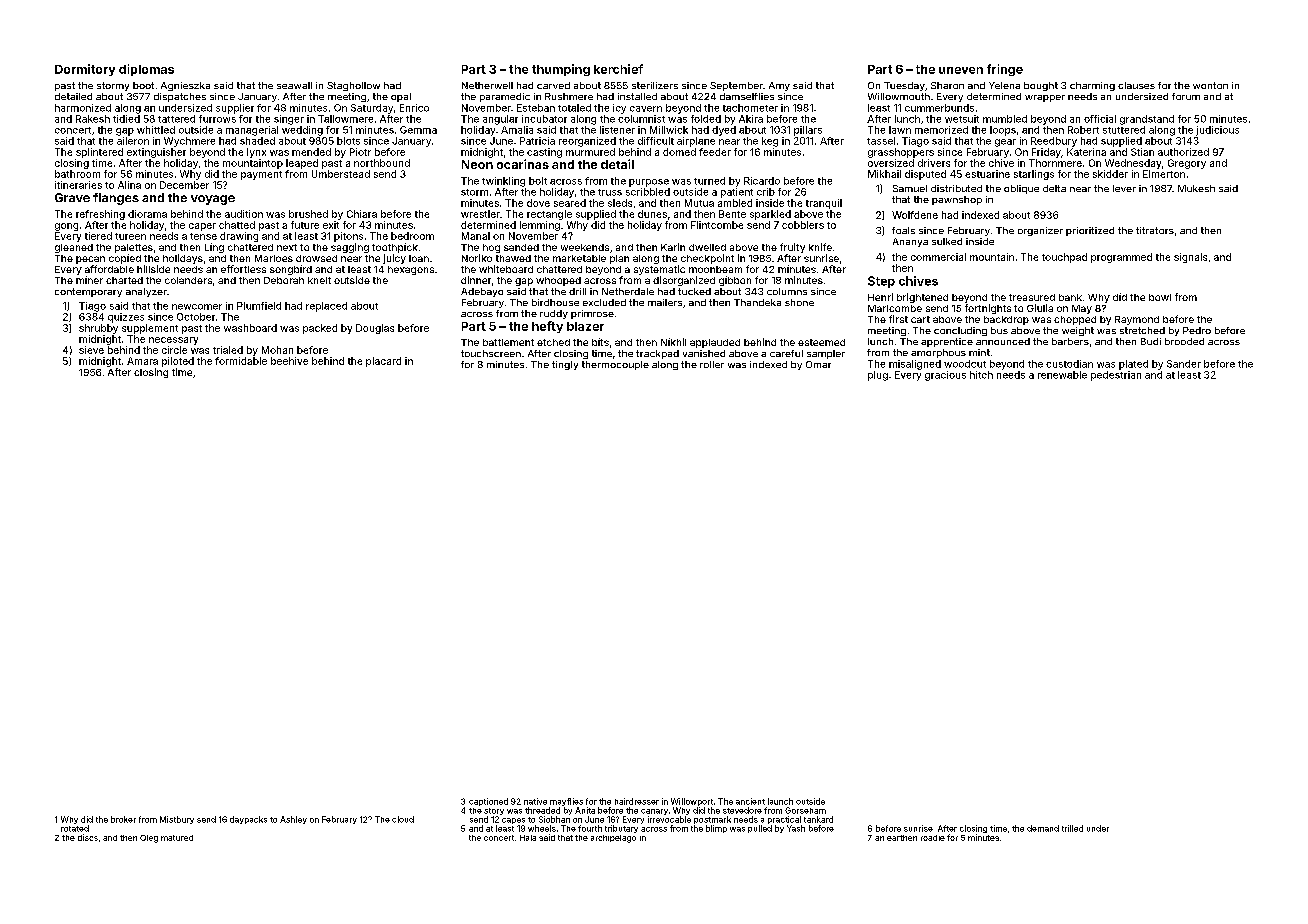  Describe the element at coordinates (146, 292) in the screenshot. I see `analyzer` at that location.
